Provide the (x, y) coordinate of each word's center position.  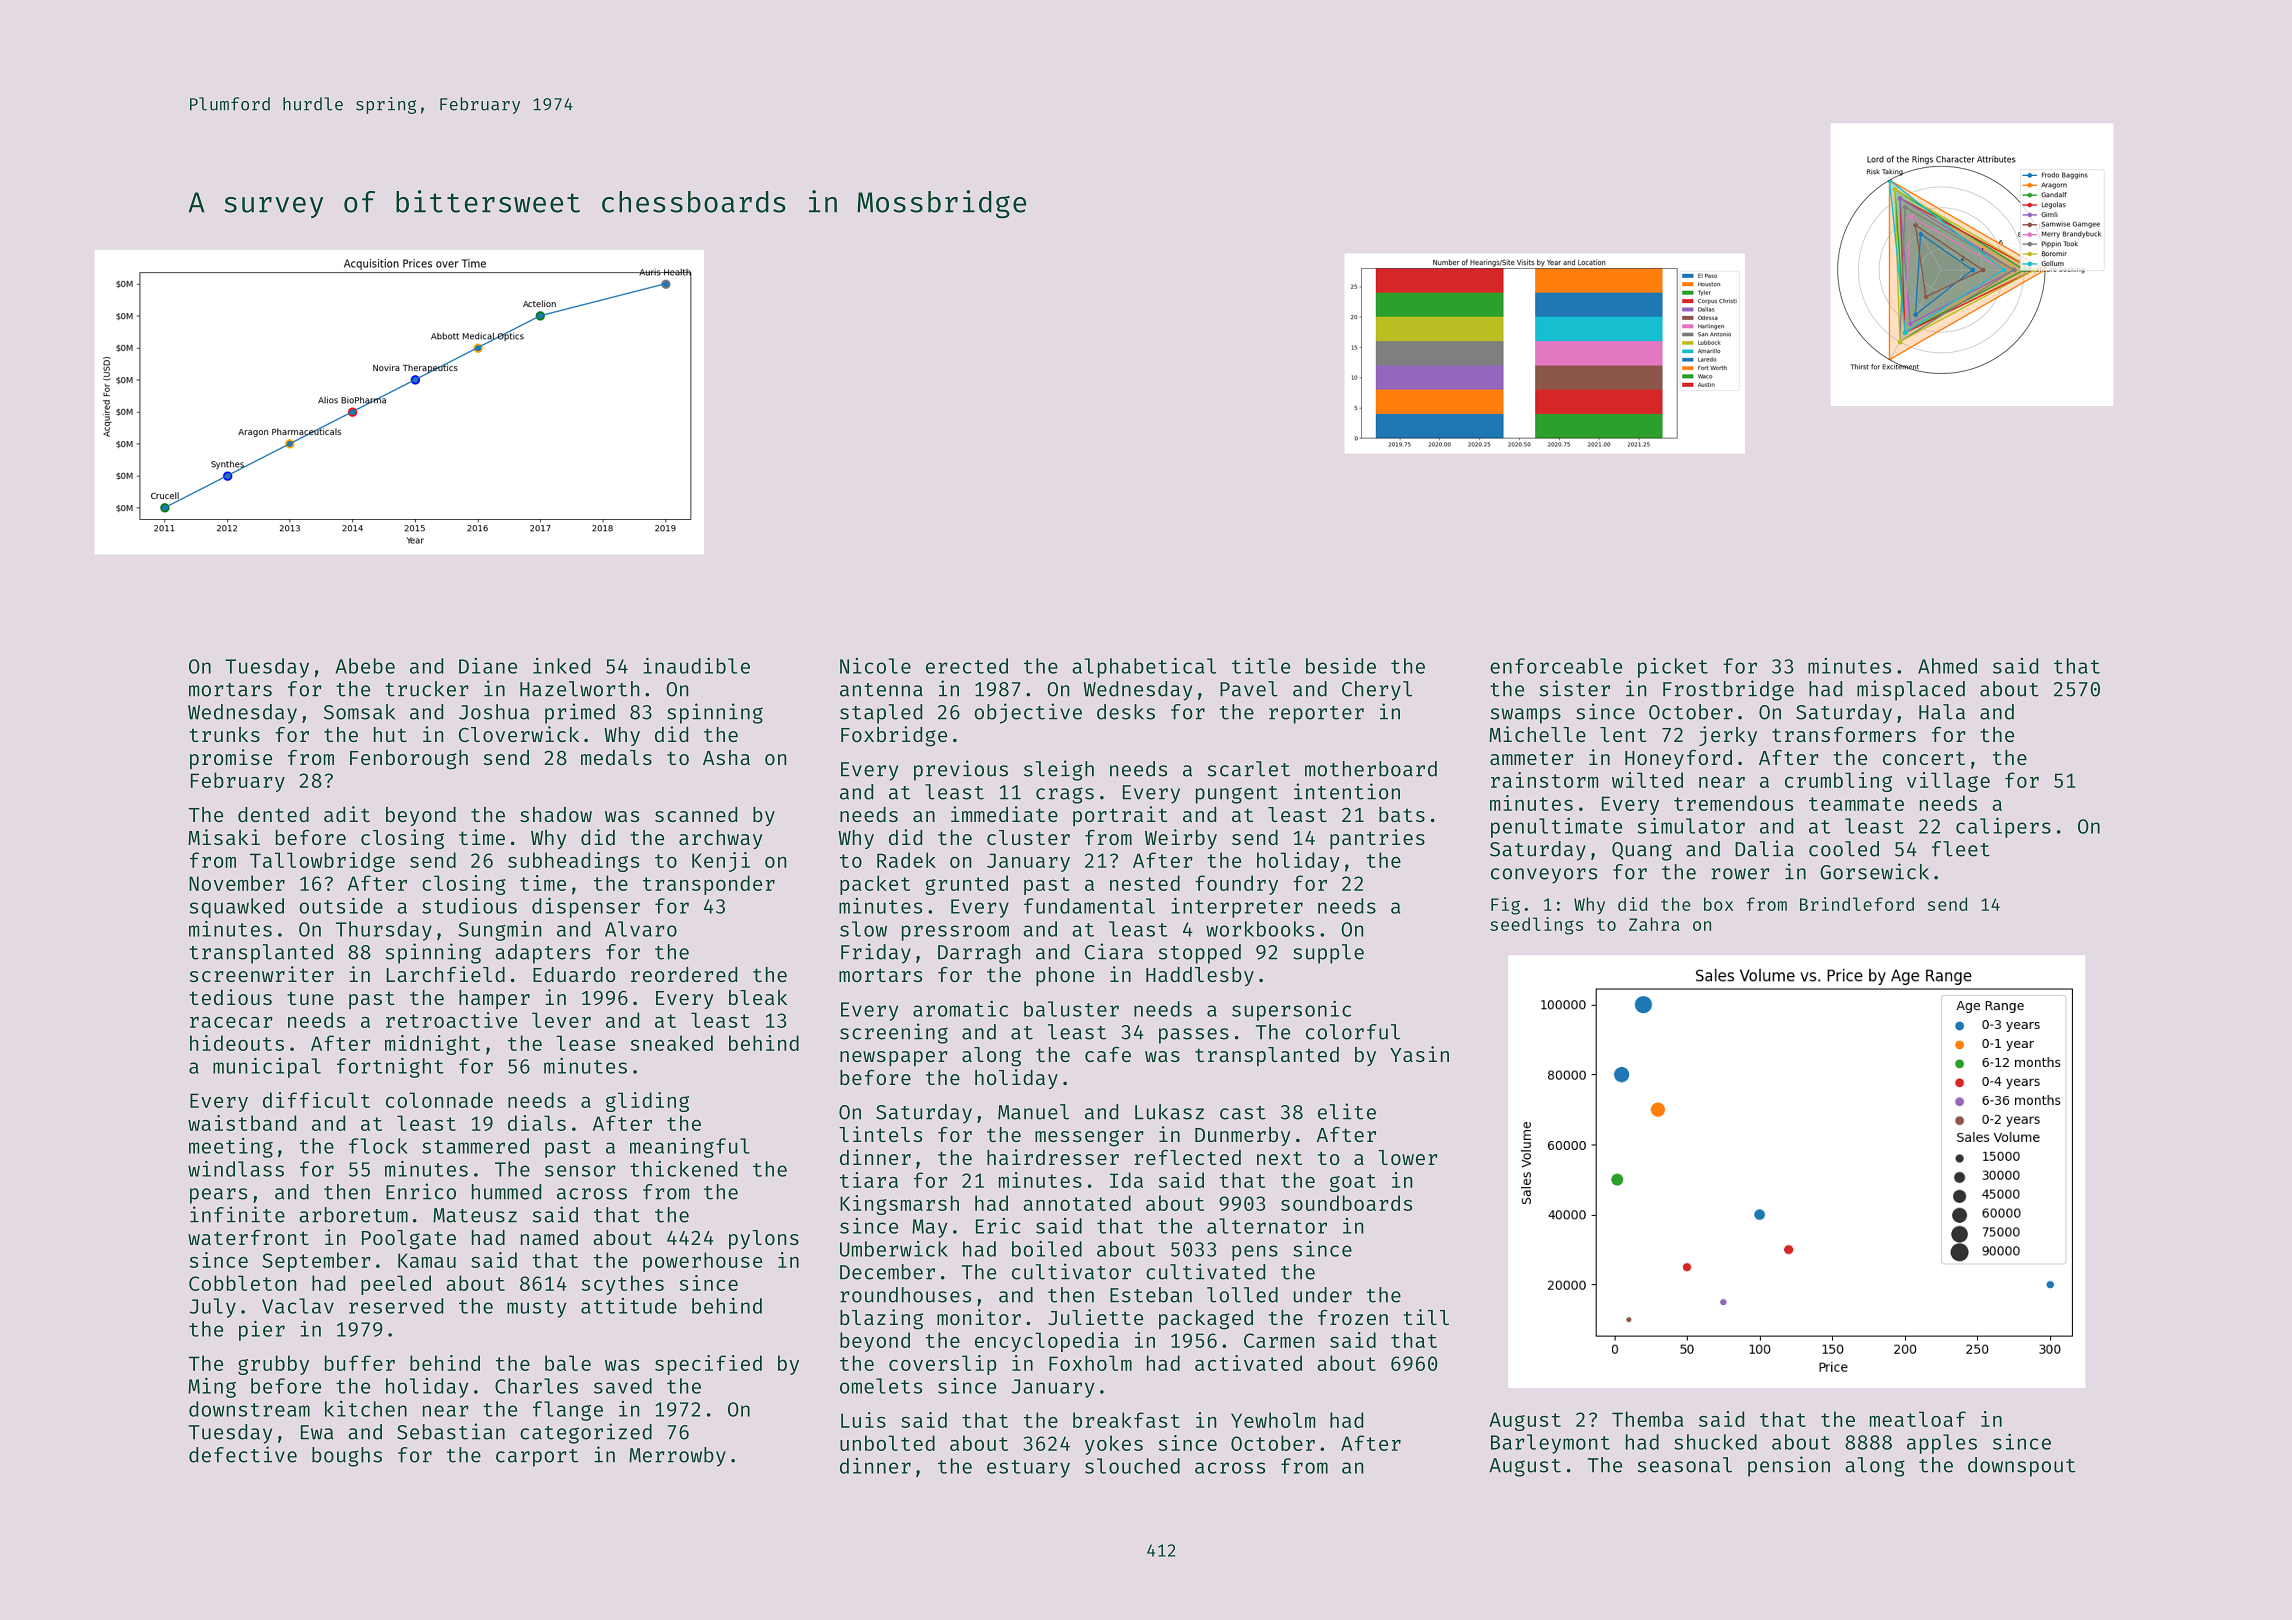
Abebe (365, 666)
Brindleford (1857, 904)
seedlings (1536, 926)
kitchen (366, 1409)
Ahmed (1947, 666)
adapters (542, 954)
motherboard (1371, 769)
